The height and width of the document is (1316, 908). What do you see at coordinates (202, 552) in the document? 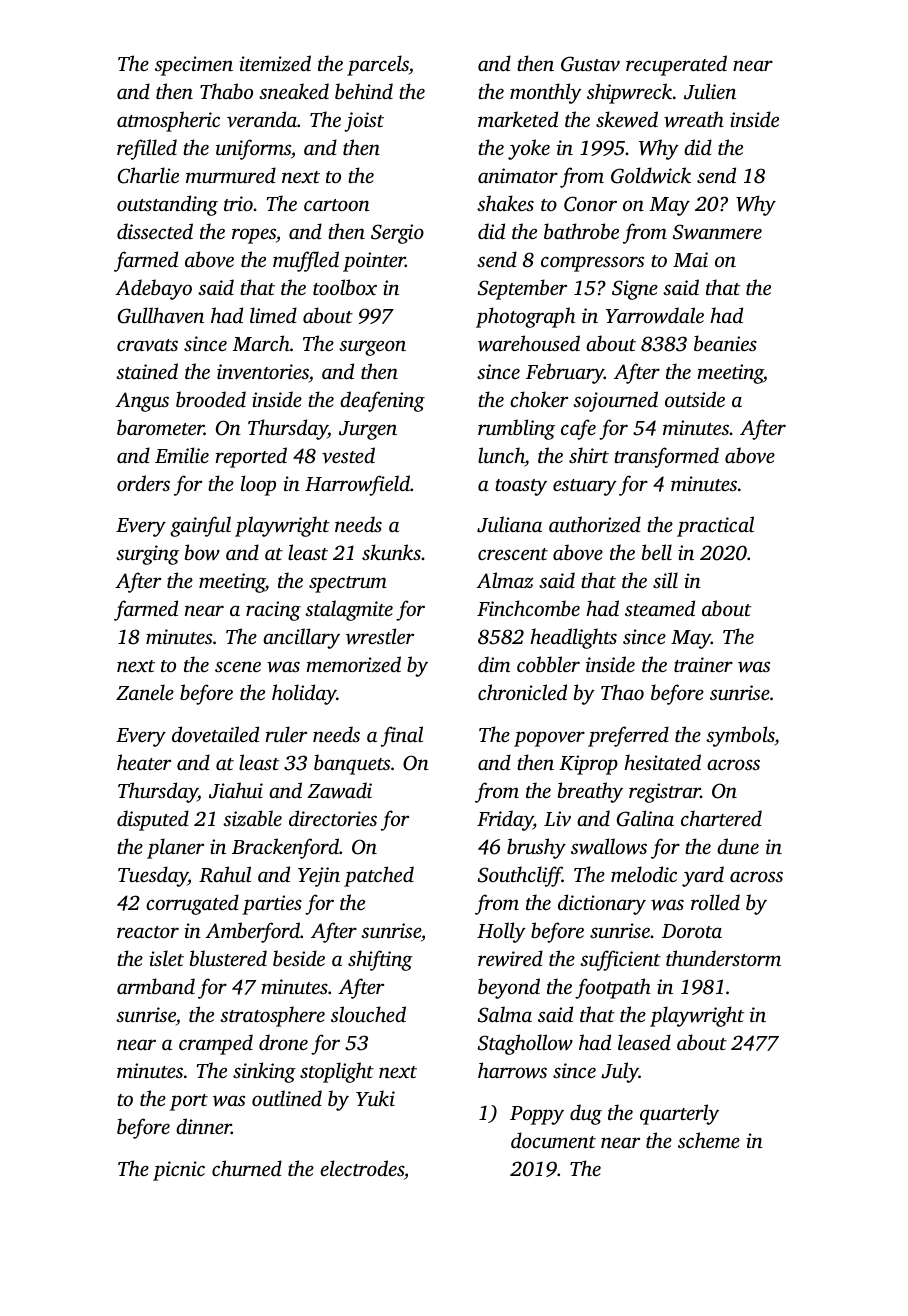
I see `bow` at bounding box center [202, 552].
